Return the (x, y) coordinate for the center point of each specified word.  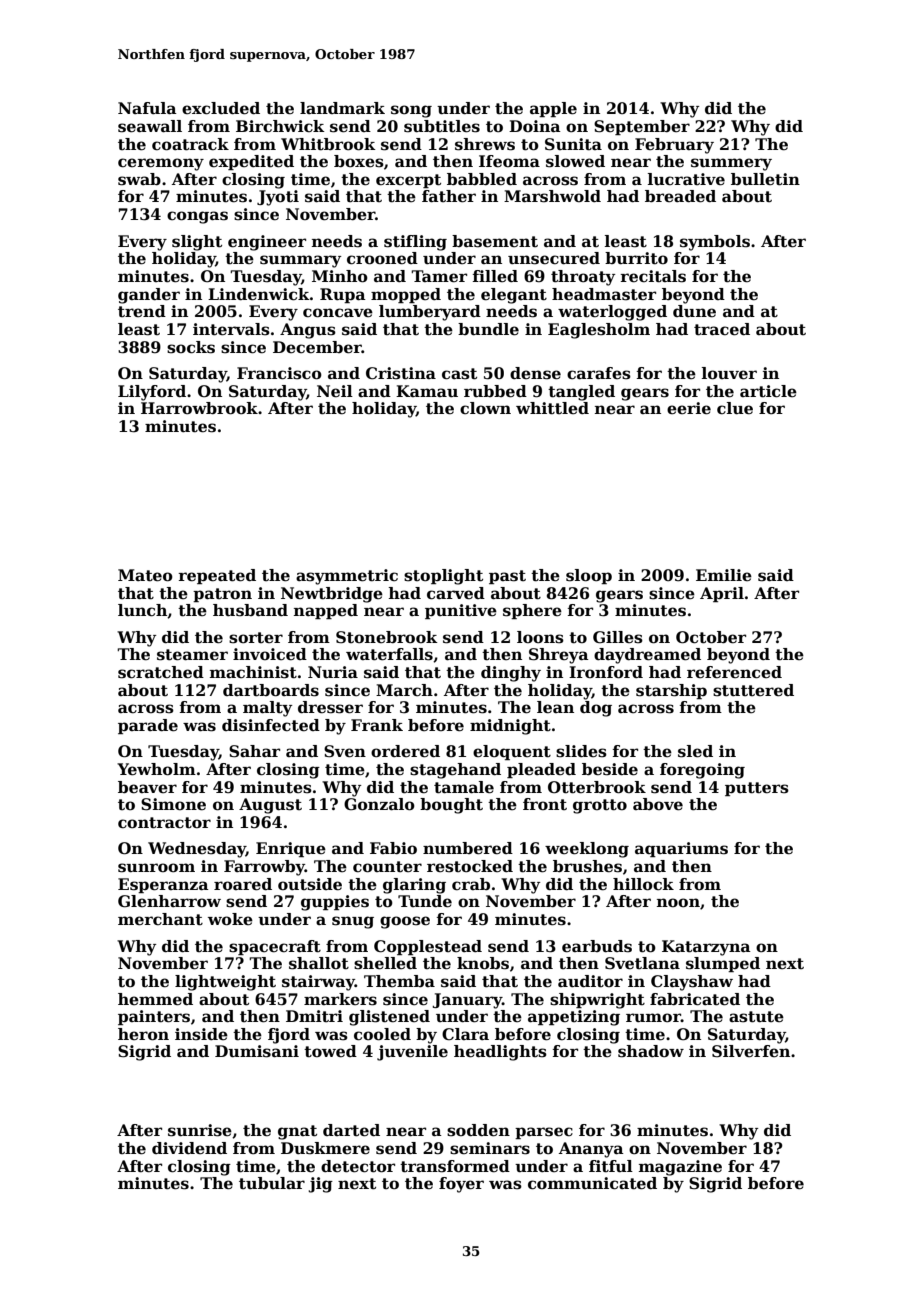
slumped (723, 964)
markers (340, 999)
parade (148, 726)
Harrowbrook (199, 408)
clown (485, 408)
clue (735, 408)
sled (695, 751)
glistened (389, 1018)
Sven (345, 751)
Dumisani (257, 1051)
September (642, 127)
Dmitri (314, 1016)
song (411, 111)
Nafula (147, 108)
